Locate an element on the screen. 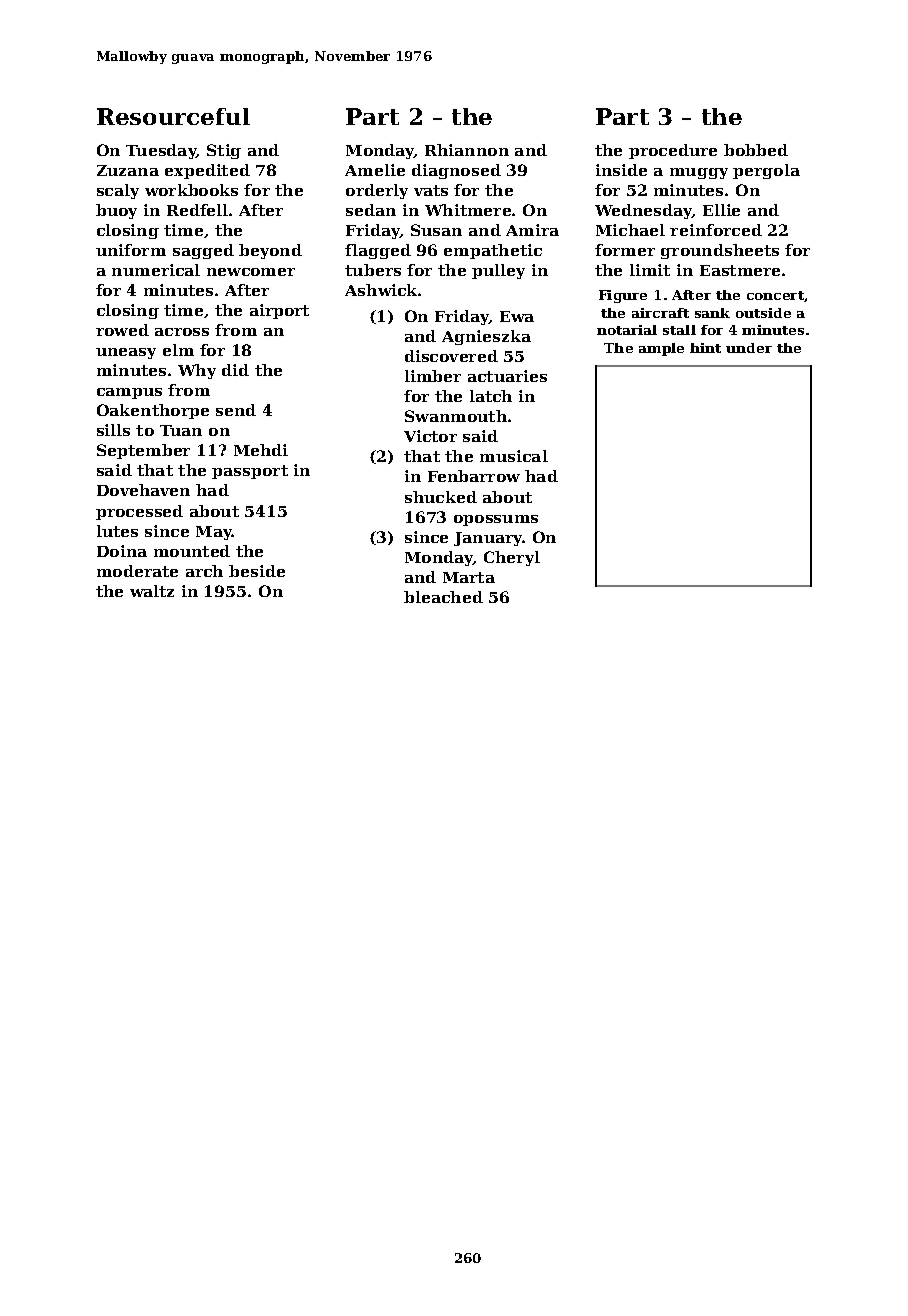 The height and width of the screenshot is (1316, 908). Susan is located at coordinates (436, 230).
